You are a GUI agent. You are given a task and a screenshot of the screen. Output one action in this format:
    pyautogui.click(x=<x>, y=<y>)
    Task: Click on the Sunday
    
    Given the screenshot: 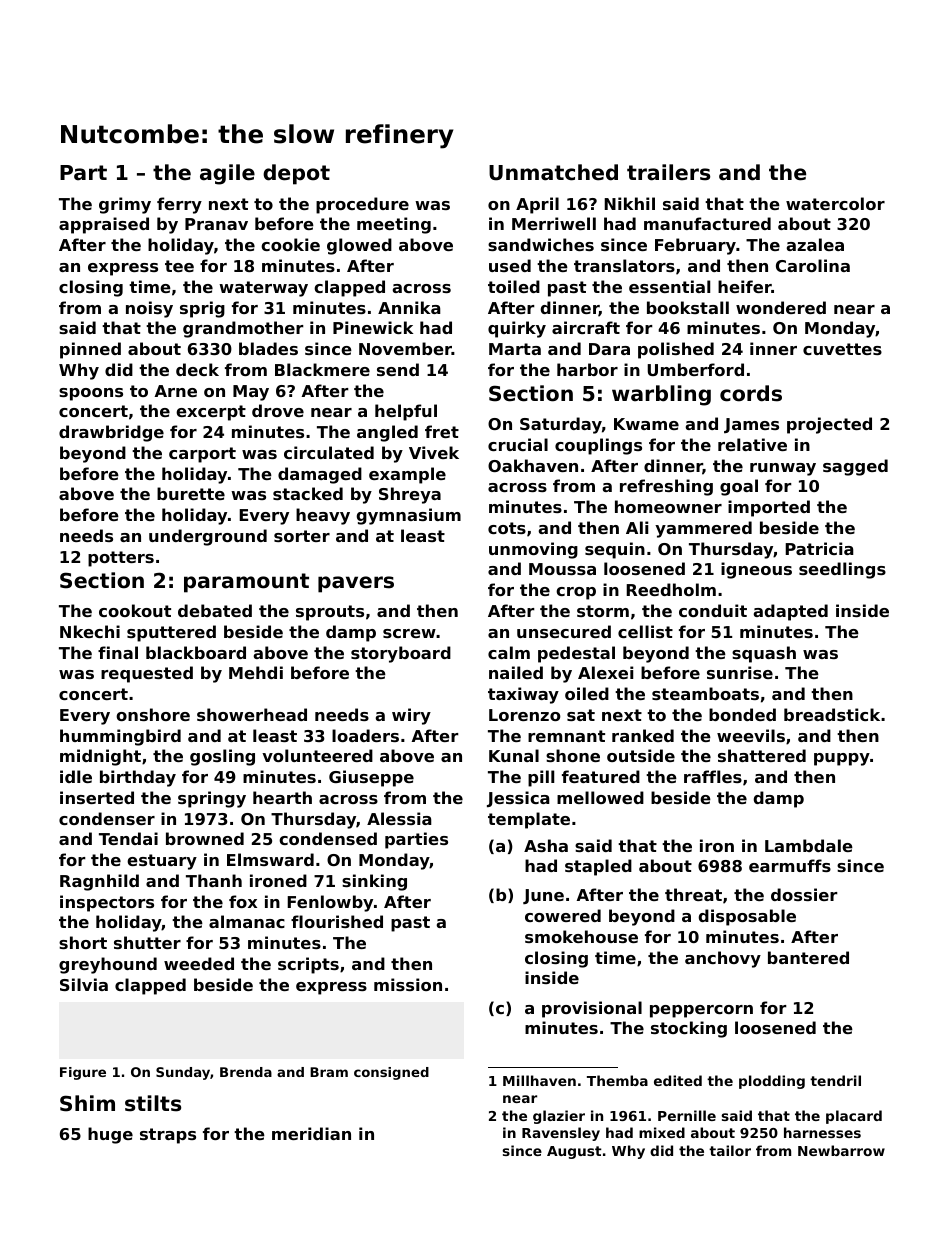 What is the action you would take?
    pyautogui.click(x=183, y=1073)
